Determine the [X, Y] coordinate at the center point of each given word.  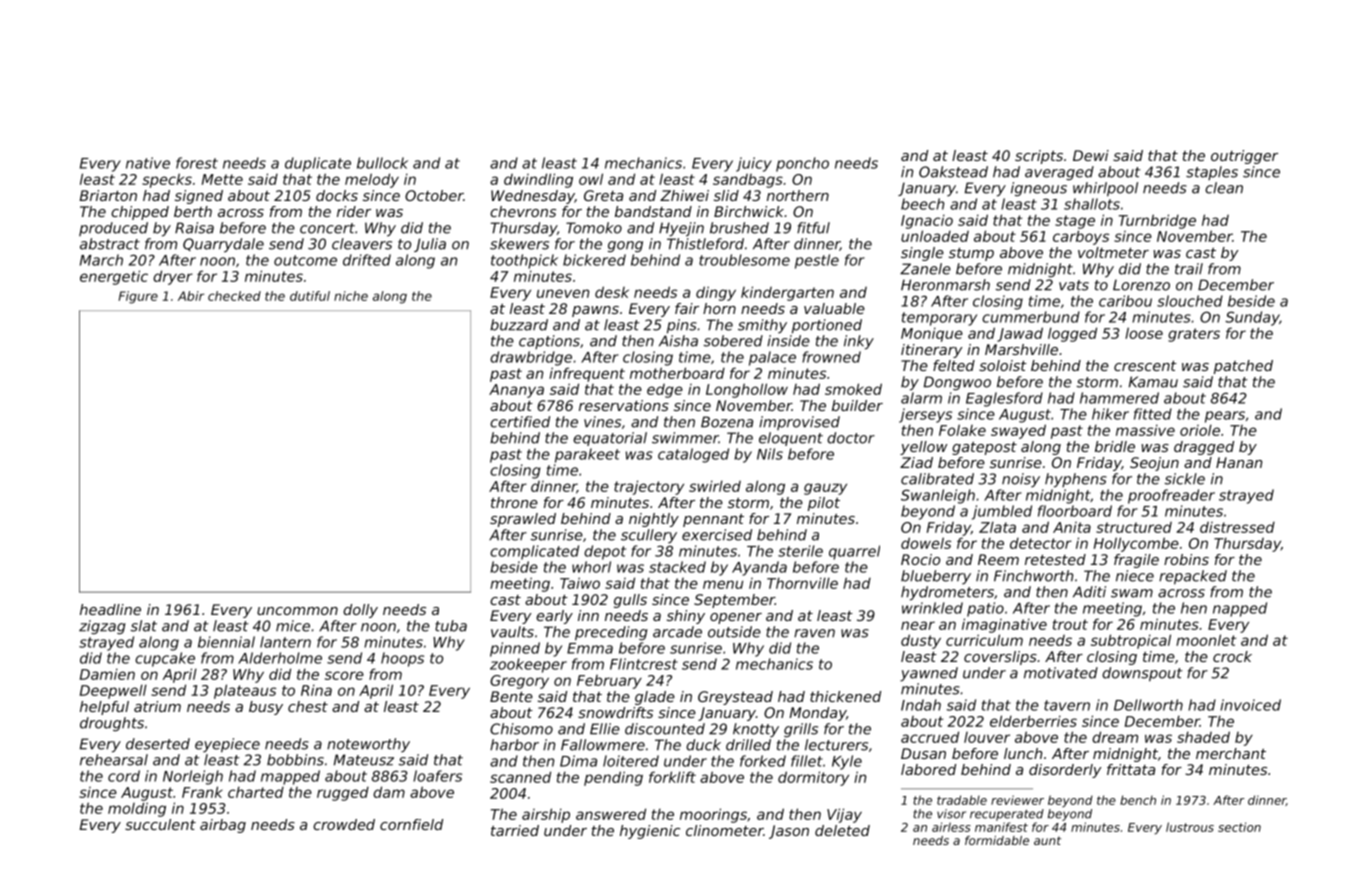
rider [354, 211]
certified [520, 422]
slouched [1190, 301]
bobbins [295, 760]
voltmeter [1113, 252]
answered [611, 814]
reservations [624, 405]
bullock [382, 163]
